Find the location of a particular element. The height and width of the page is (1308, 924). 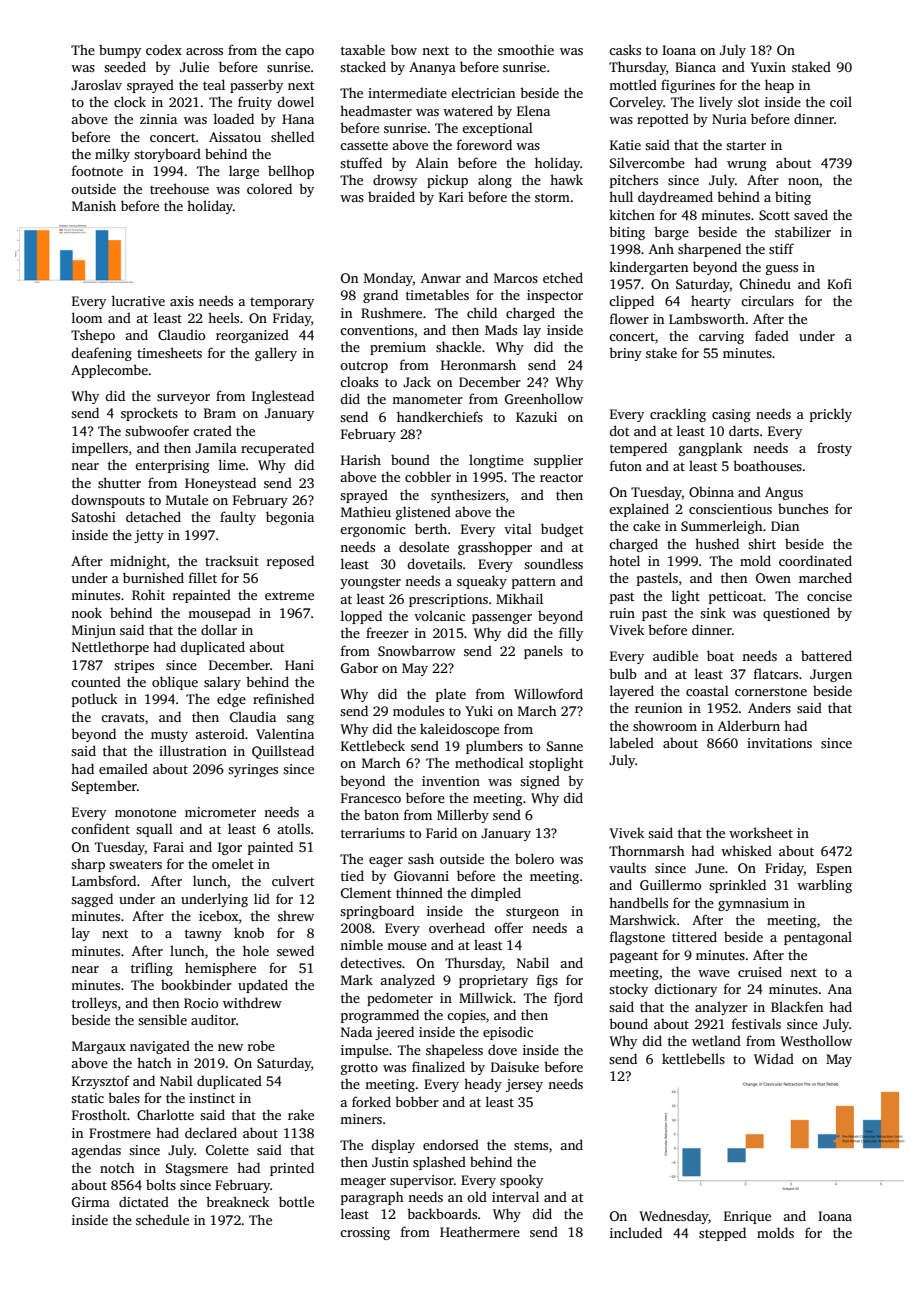

temporary is located at coordinates (282, 303).
